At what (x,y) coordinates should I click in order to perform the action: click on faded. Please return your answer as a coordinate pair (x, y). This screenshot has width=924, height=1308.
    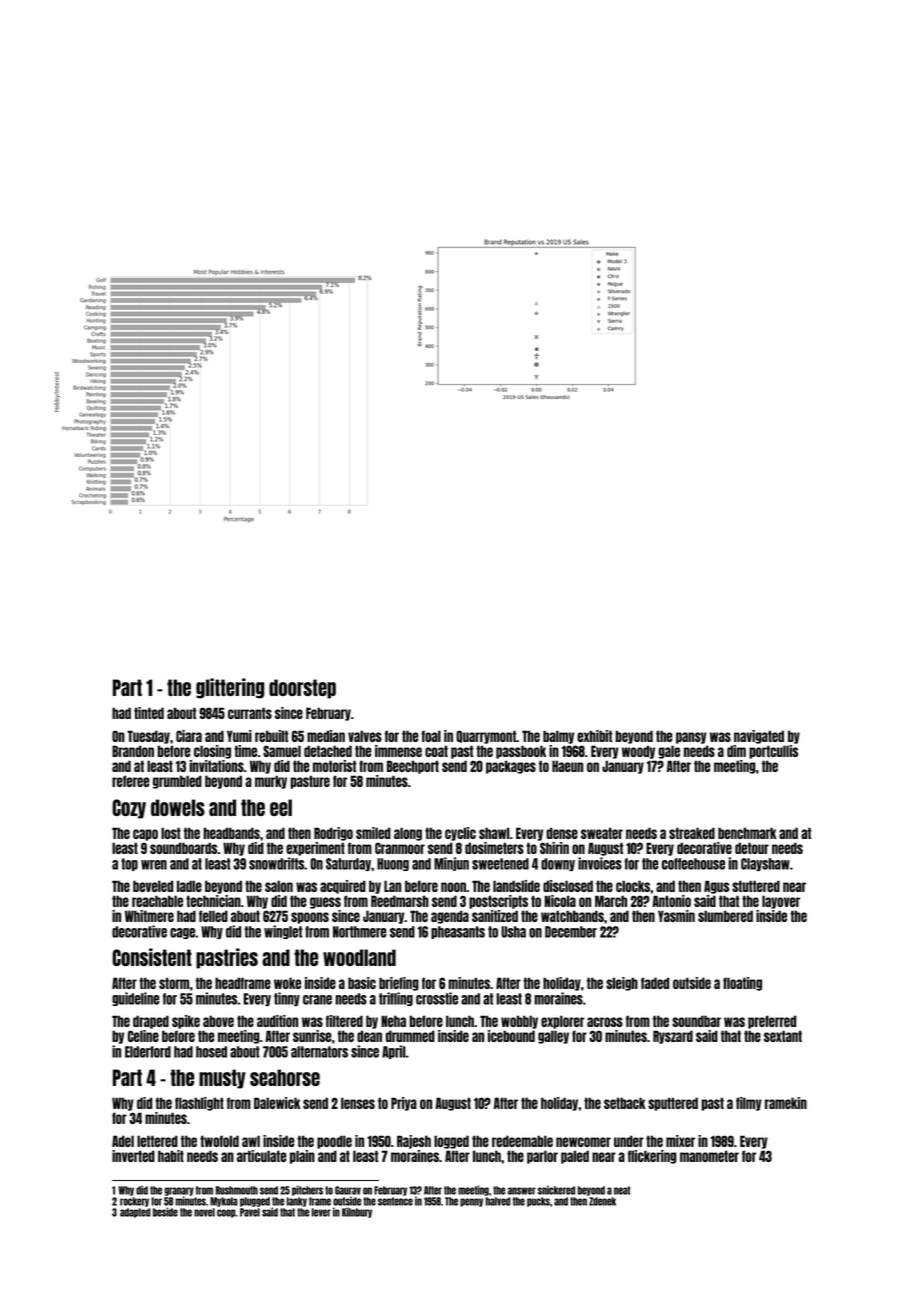
    Looking at the image, I should click on (655, 983).
